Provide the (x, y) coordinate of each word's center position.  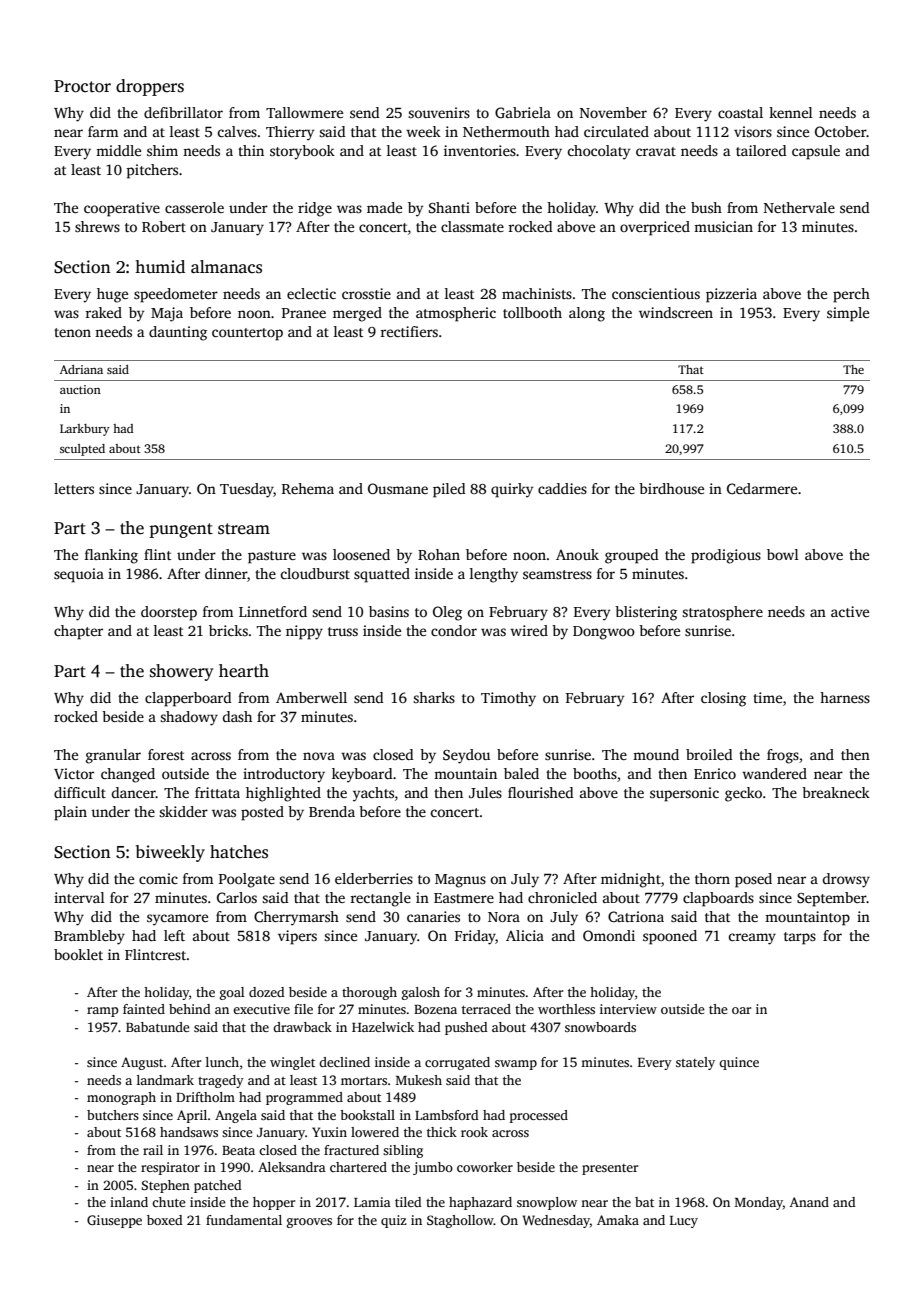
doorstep (169, 613)
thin (251, 150)
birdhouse (671, 488)
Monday (759, 1203)
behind (190, 1009)
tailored (761, 150)
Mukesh (419, 1080)
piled (449, 490)
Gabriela (523, 112)
